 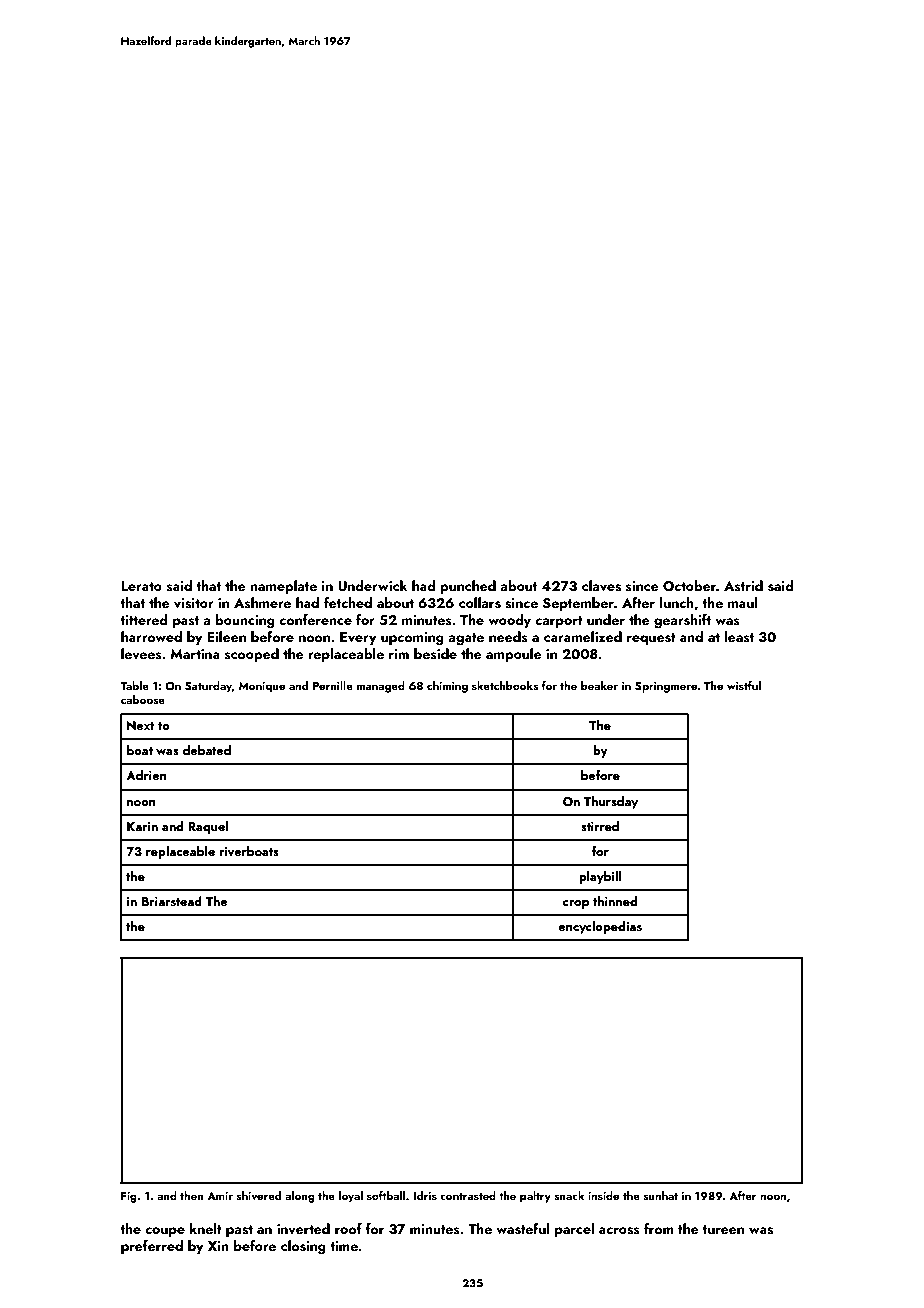 I want to click on stirred, so click(x=600, y=826).
